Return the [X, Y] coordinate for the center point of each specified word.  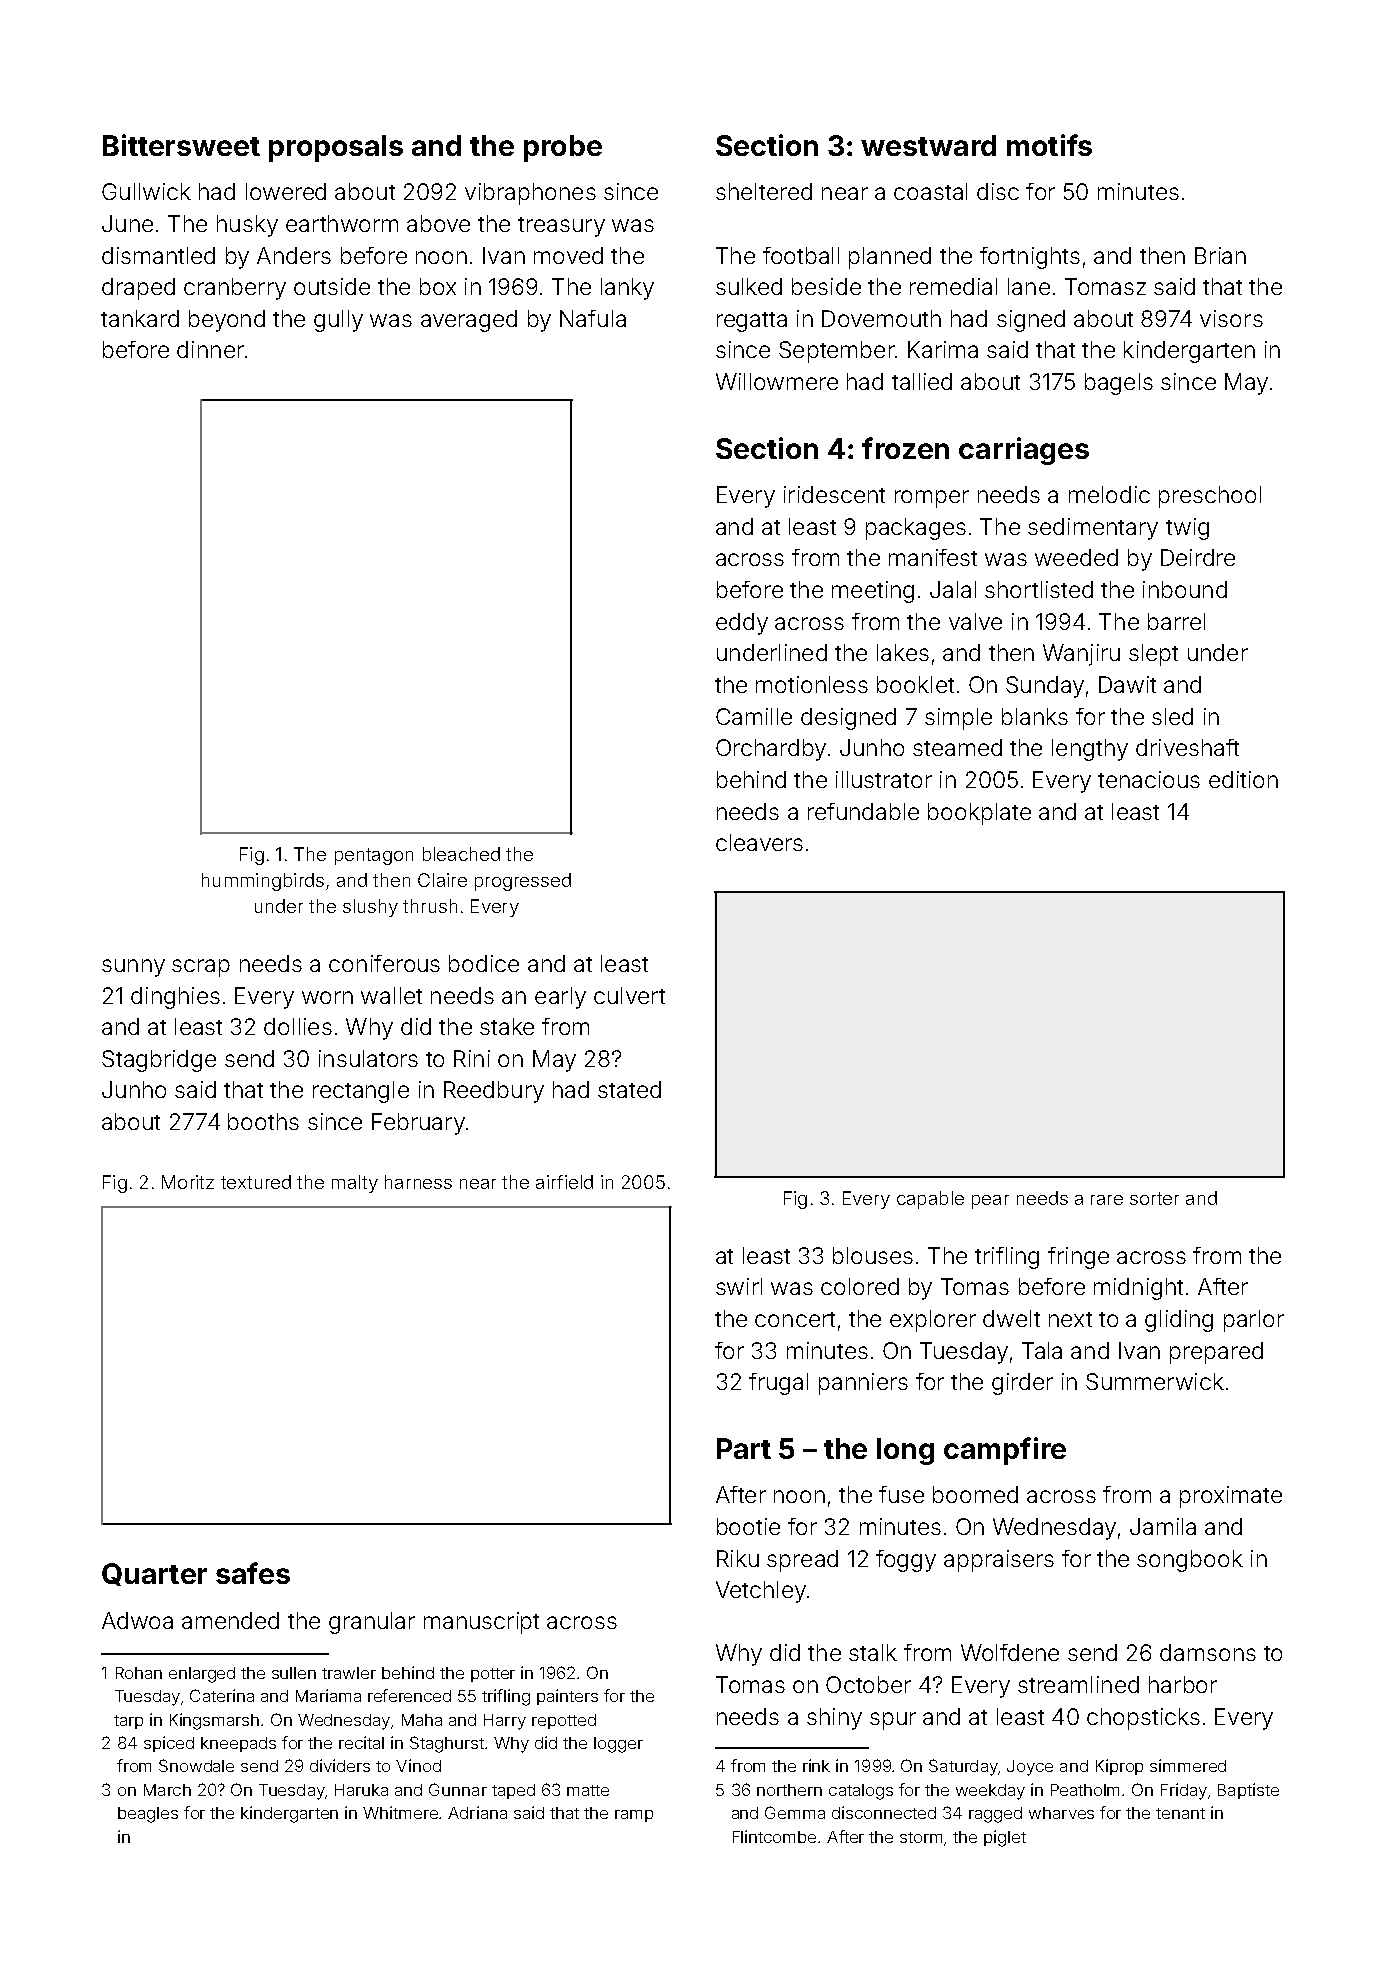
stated [629, 1089]
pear [990, 1202]
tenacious [1149, 779]
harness [418, 1182]
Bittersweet [181, 145]
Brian [1220, 255]
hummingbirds [263, 882]
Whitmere [400, 1812]
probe [563, 148]
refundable [863, 811]
